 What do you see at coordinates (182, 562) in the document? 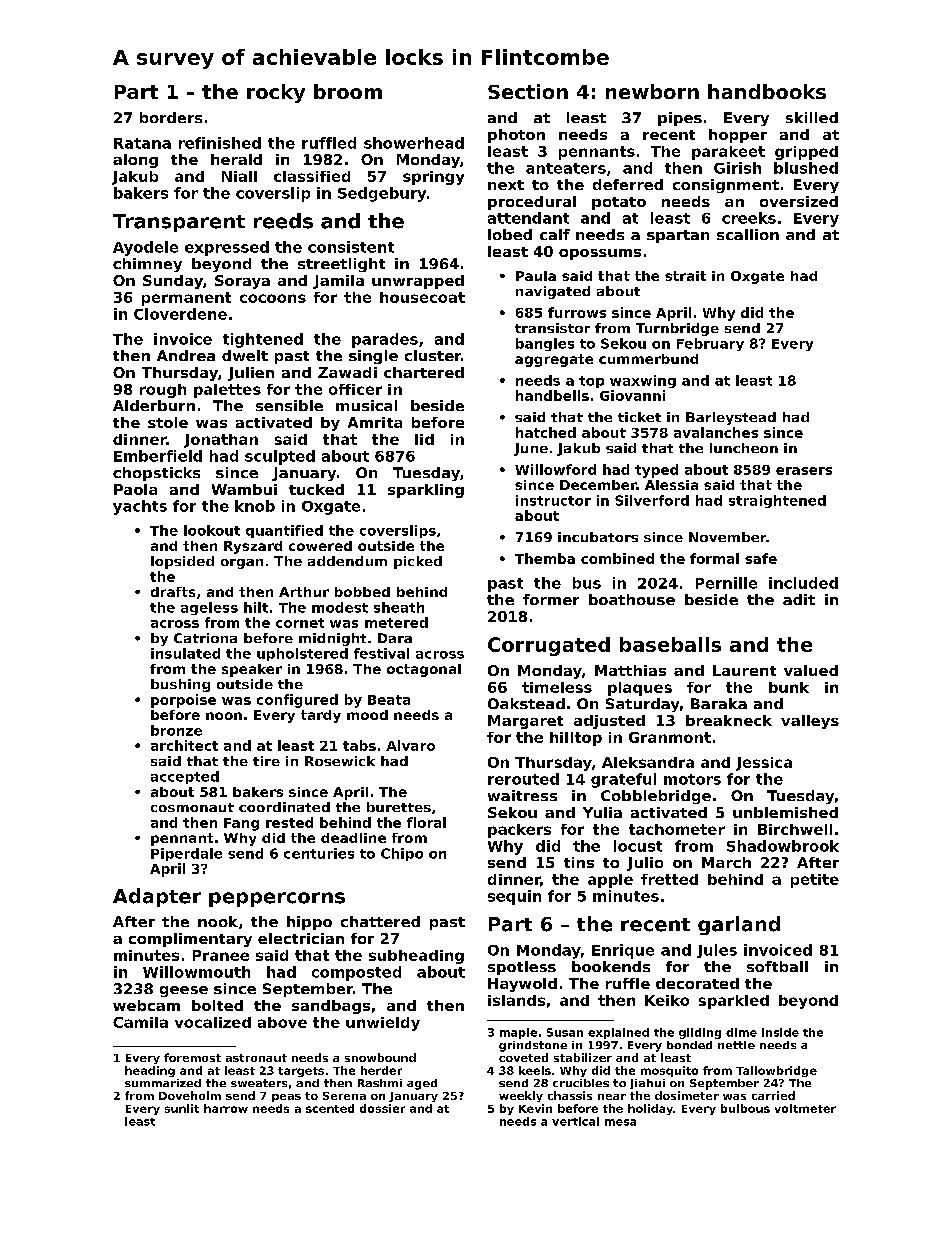
I see `lopsided` at bounding box center [182, 562].
